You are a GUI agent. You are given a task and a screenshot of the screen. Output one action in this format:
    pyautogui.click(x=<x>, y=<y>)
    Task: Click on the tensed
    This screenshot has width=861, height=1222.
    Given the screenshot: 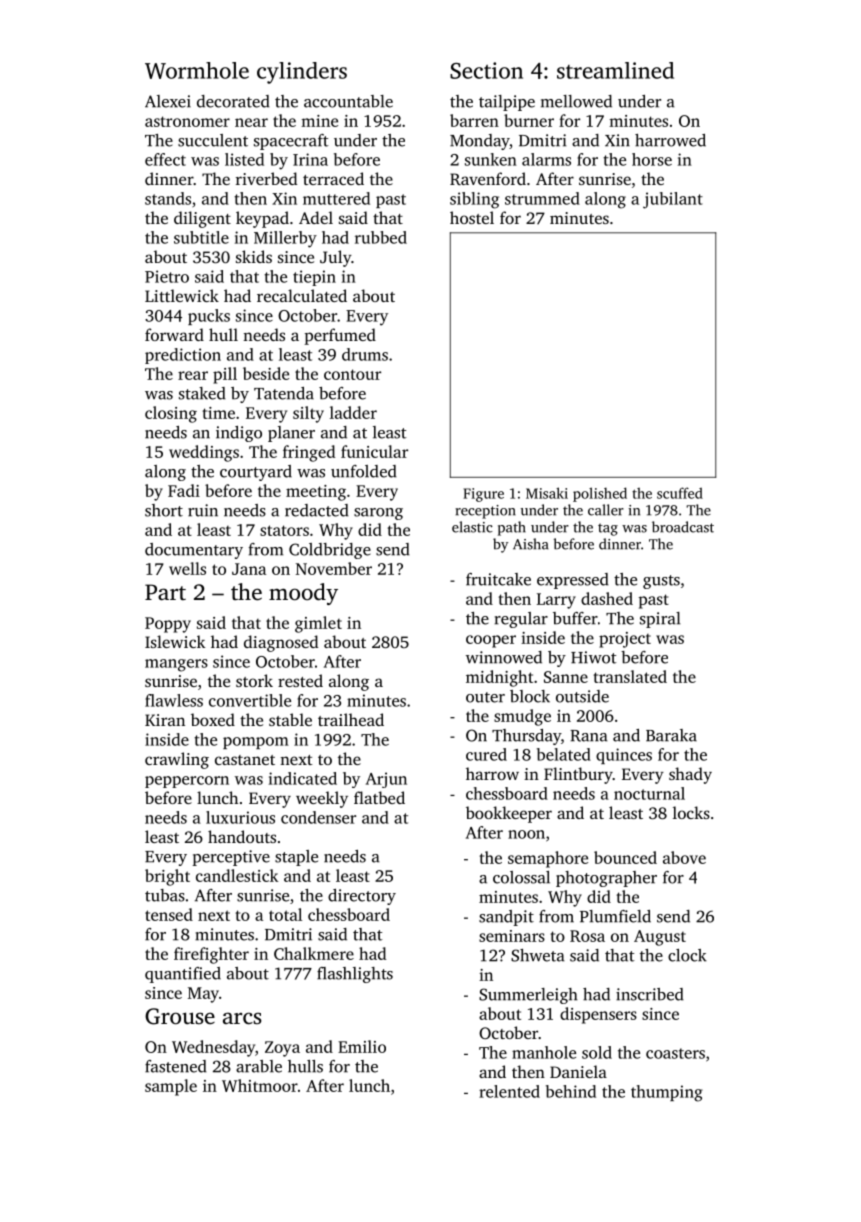 What is the action you would take?
    pyautogui.click(x=169, y=914)
